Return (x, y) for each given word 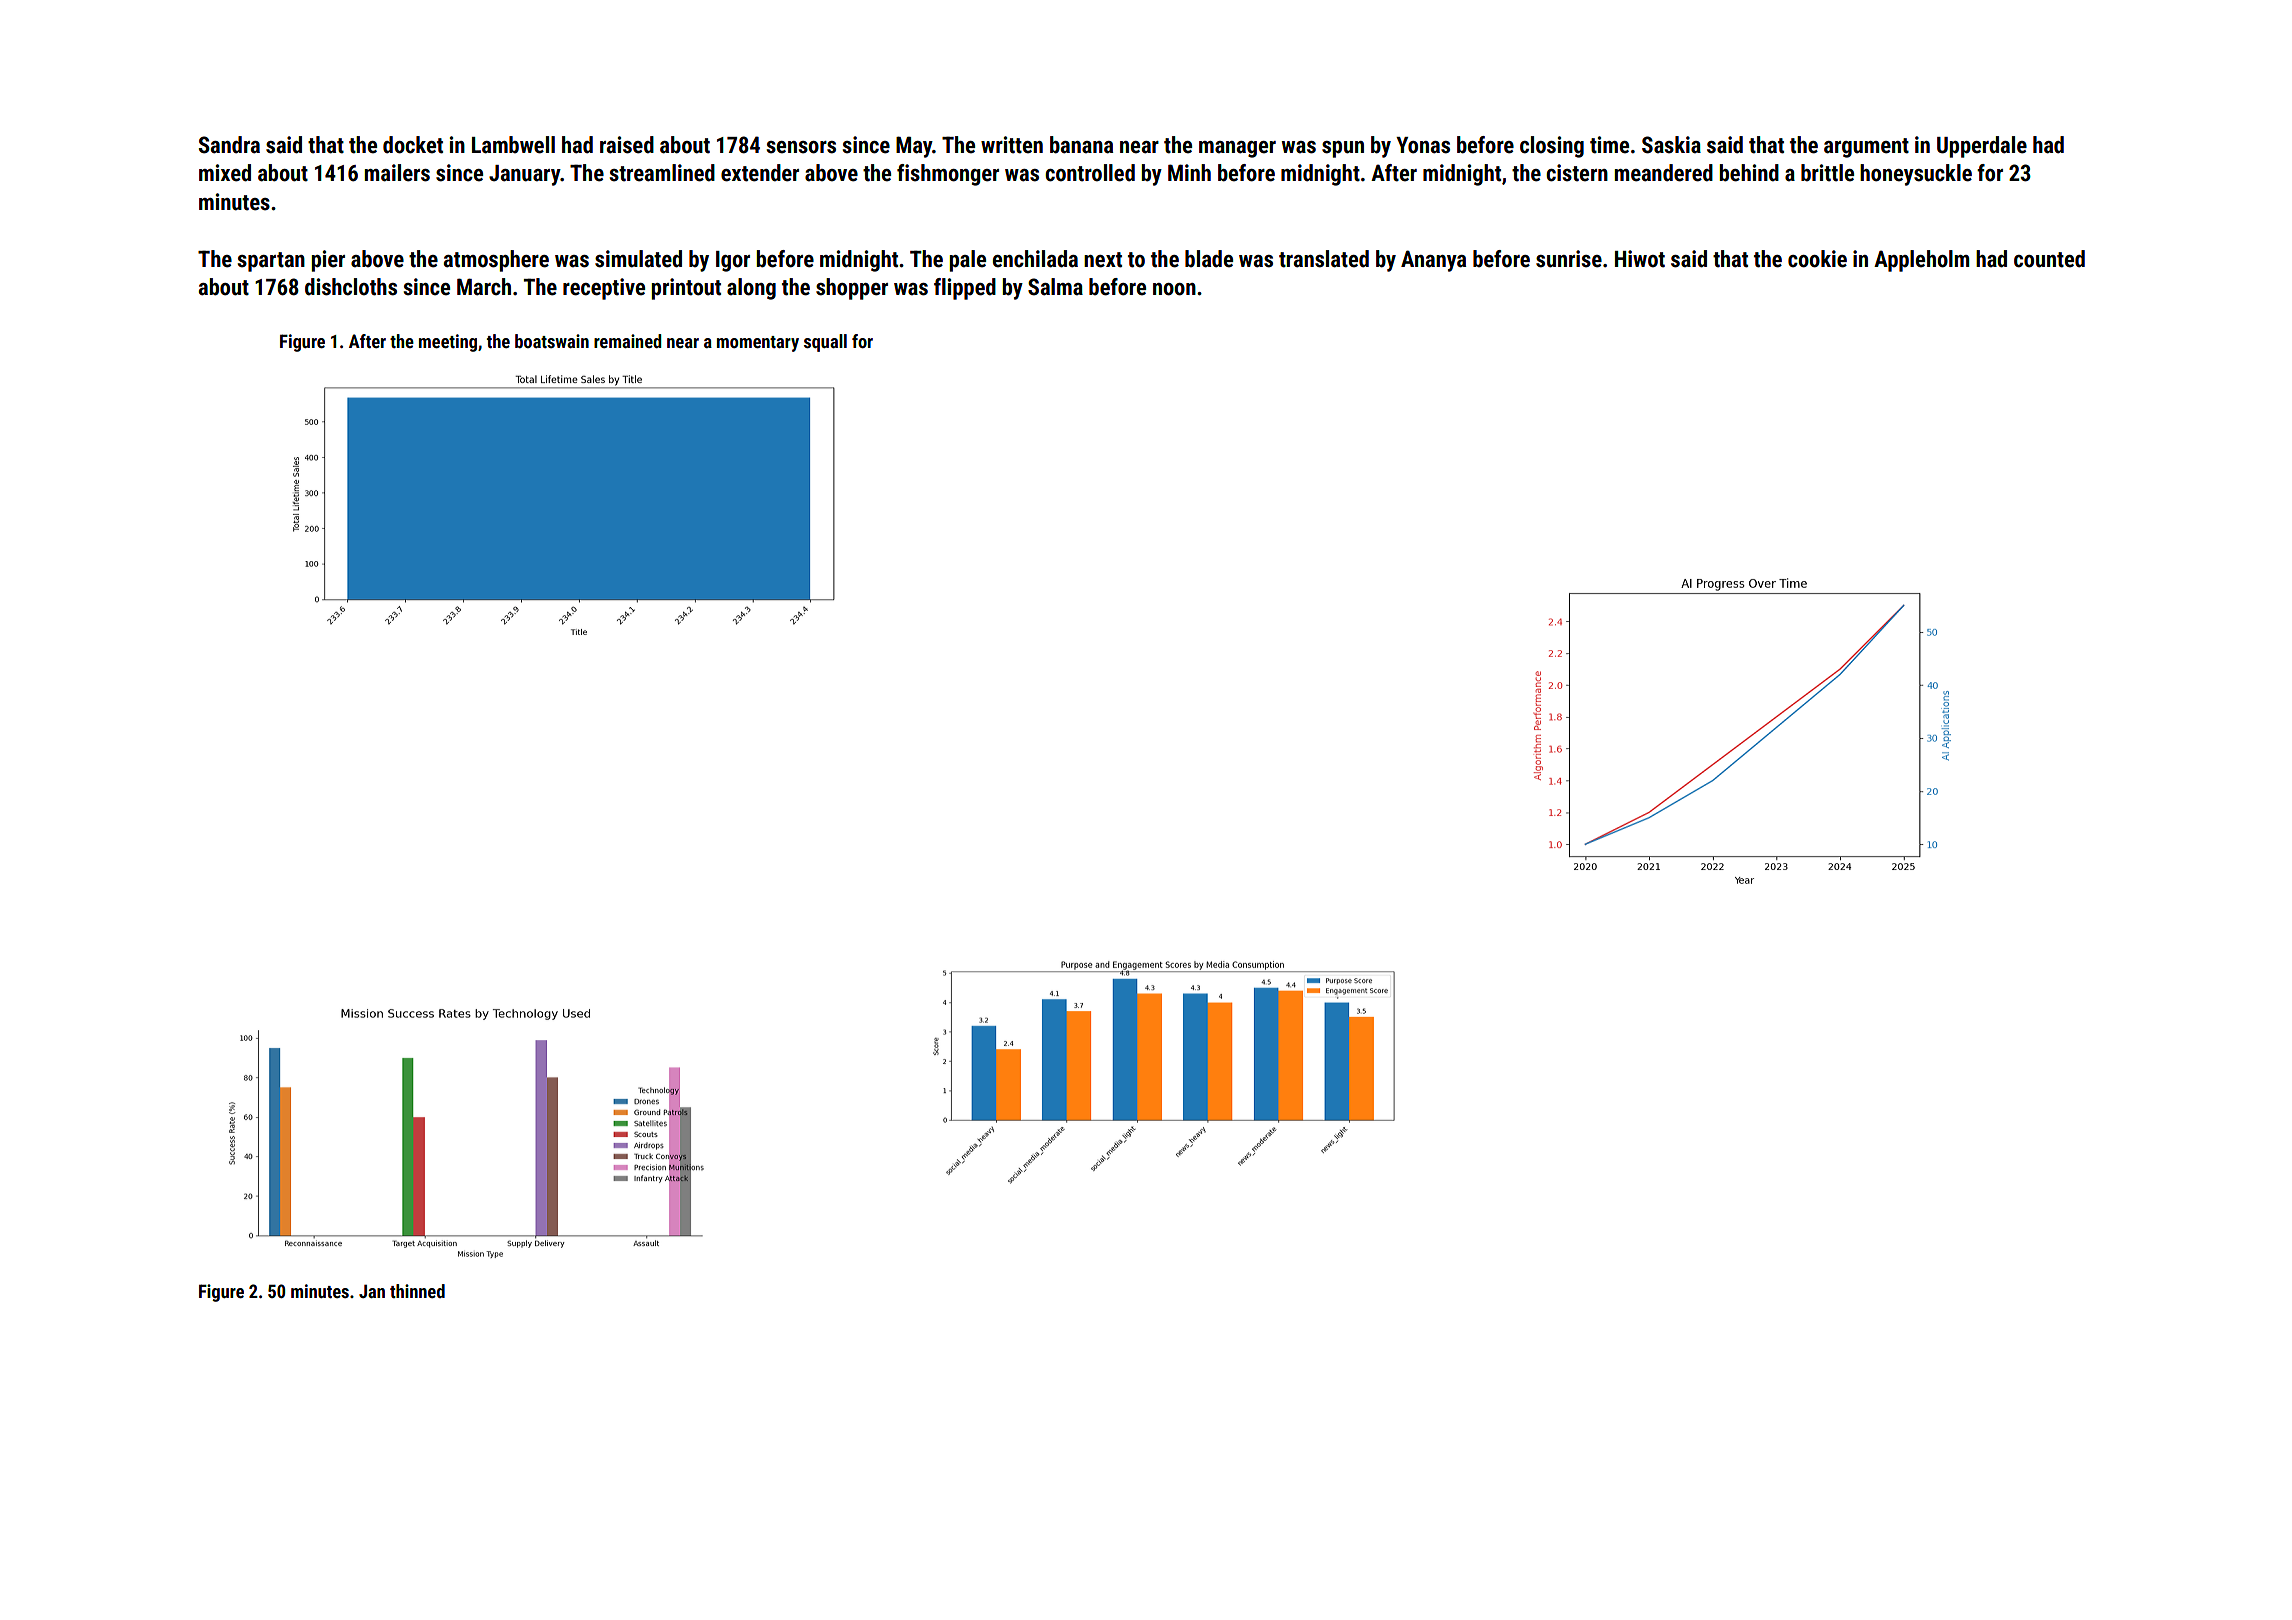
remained (628, 341)
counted (2049, 259)
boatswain (552, 341)
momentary (758, 344)
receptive (604, 289)
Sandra (229, 145)
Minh (1189, 172)
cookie (1817, 259)
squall (825, 343)
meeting (448, 343)
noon (1174, 289)
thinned (417, 1291)
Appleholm (1922, 261)
